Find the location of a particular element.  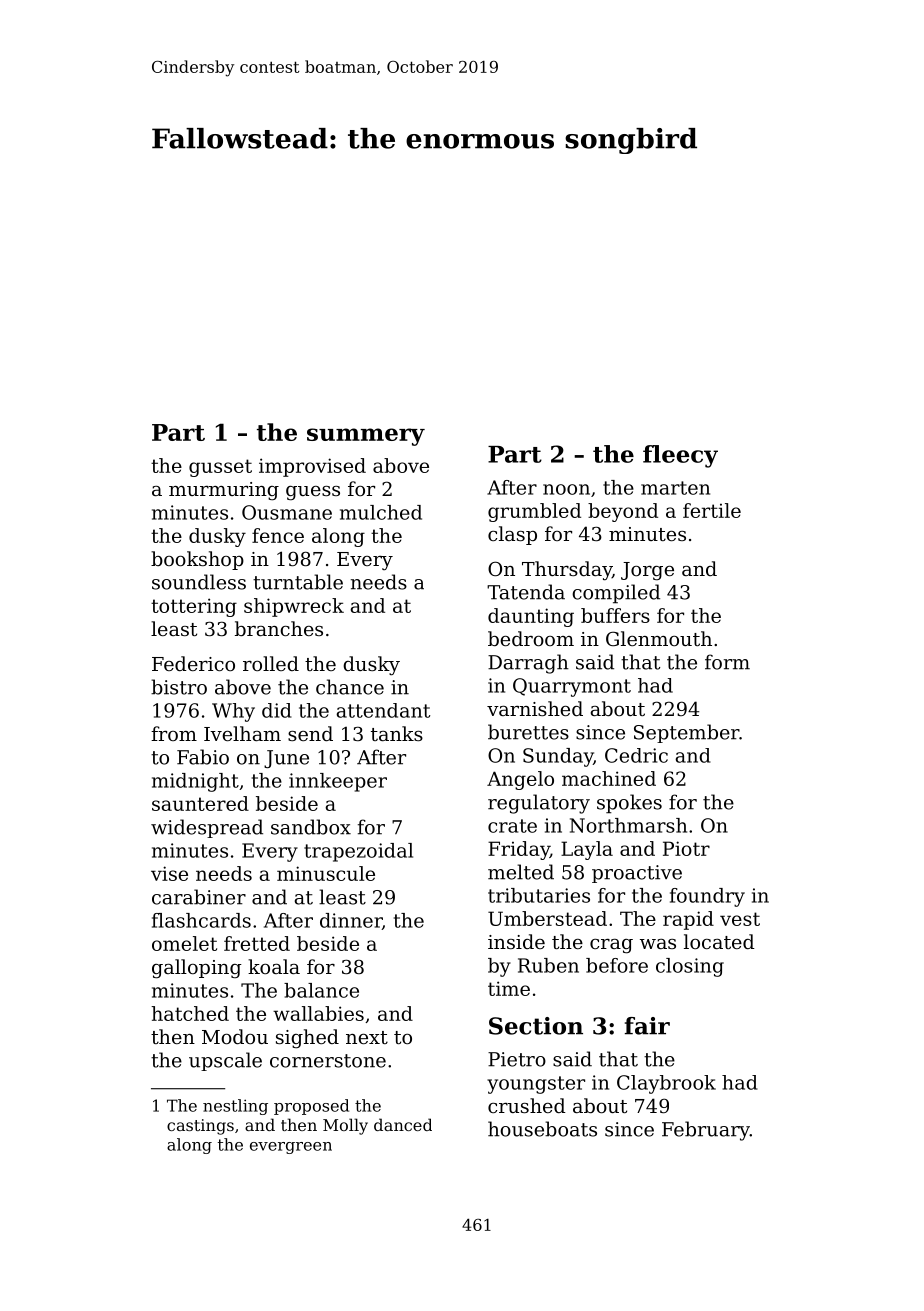

sauntered is located at coordinates (200, 803).
